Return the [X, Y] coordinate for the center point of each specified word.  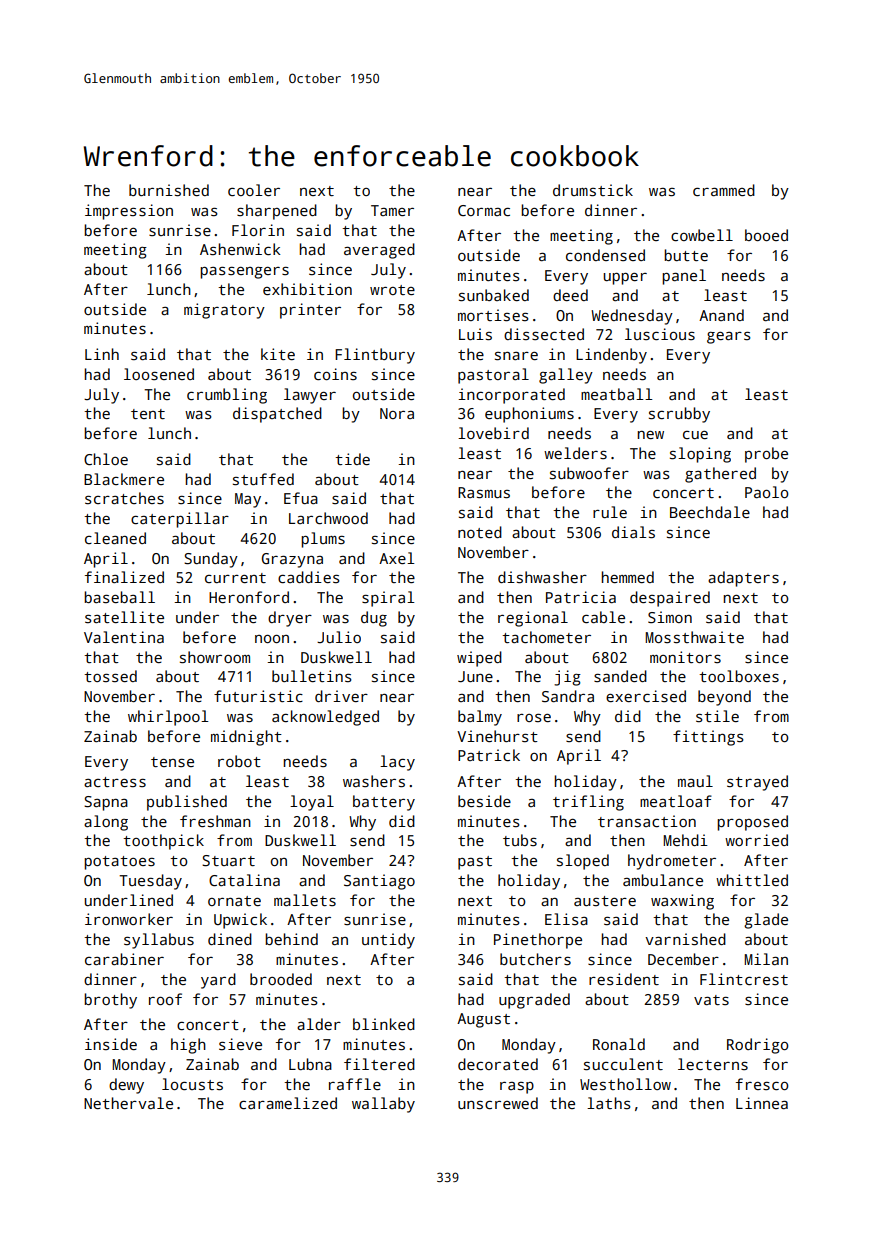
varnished [685, 939]
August [483, 1020]
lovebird [493, 433]
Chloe [106, 459]
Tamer [392, 210]
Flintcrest [744, 979]
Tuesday [150, 882]
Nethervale [128, 1103]
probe [766, 455]
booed [766, 235]
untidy [388, 941]
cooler [254, 190]
